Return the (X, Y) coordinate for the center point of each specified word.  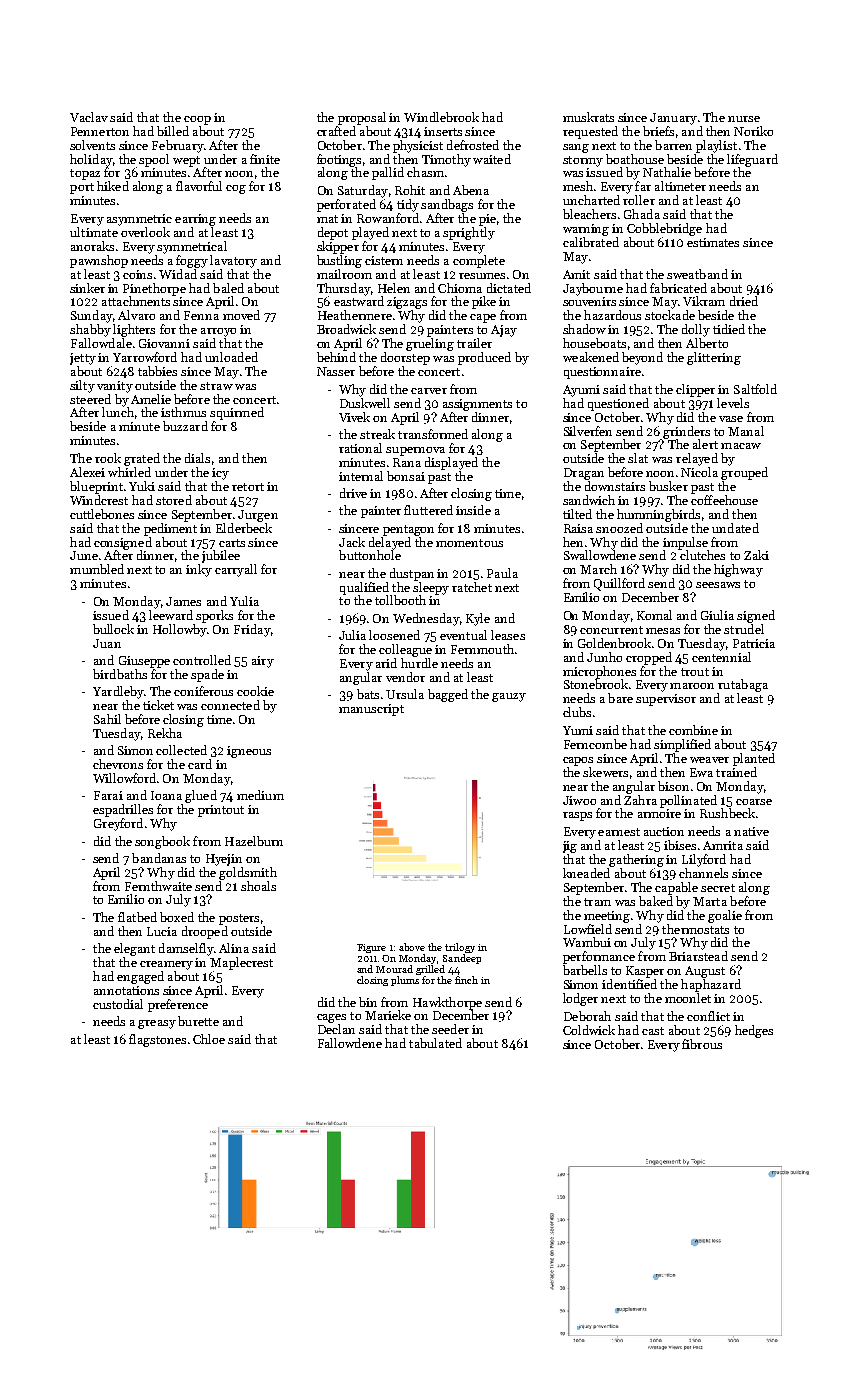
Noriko (753, 131)
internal (361, 476)
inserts (443, 131)
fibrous (702, 1044)
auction (664, 831)
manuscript (371, 710)
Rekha (165, 733)
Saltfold (755, 389)
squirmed (237, 413)
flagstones (157, 1040)
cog (236, 189)
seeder (450, 1029)
